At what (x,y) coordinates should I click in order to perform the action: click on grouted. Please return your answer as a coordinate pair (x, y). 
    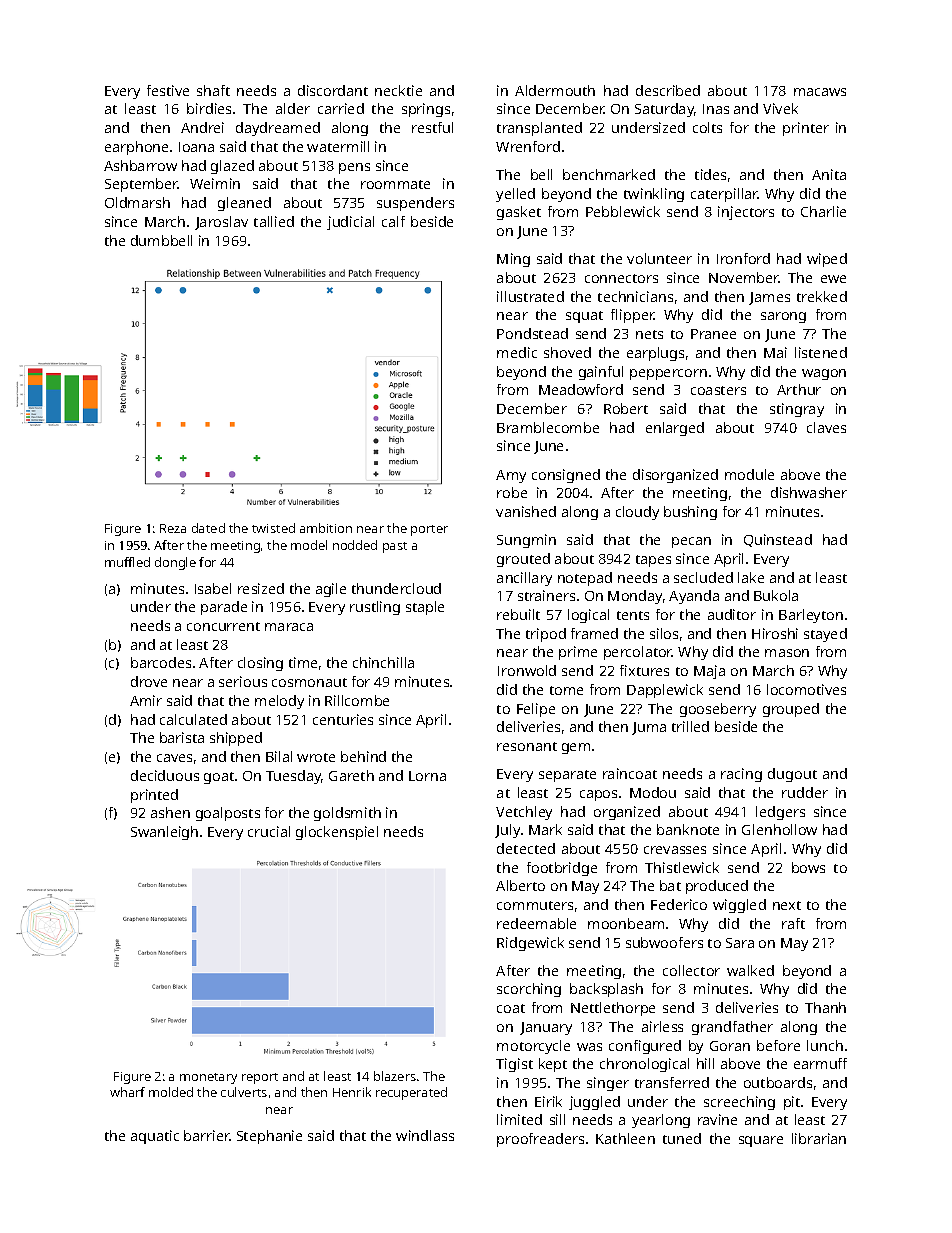
    Looking at the image, I should click on (523, 560).
